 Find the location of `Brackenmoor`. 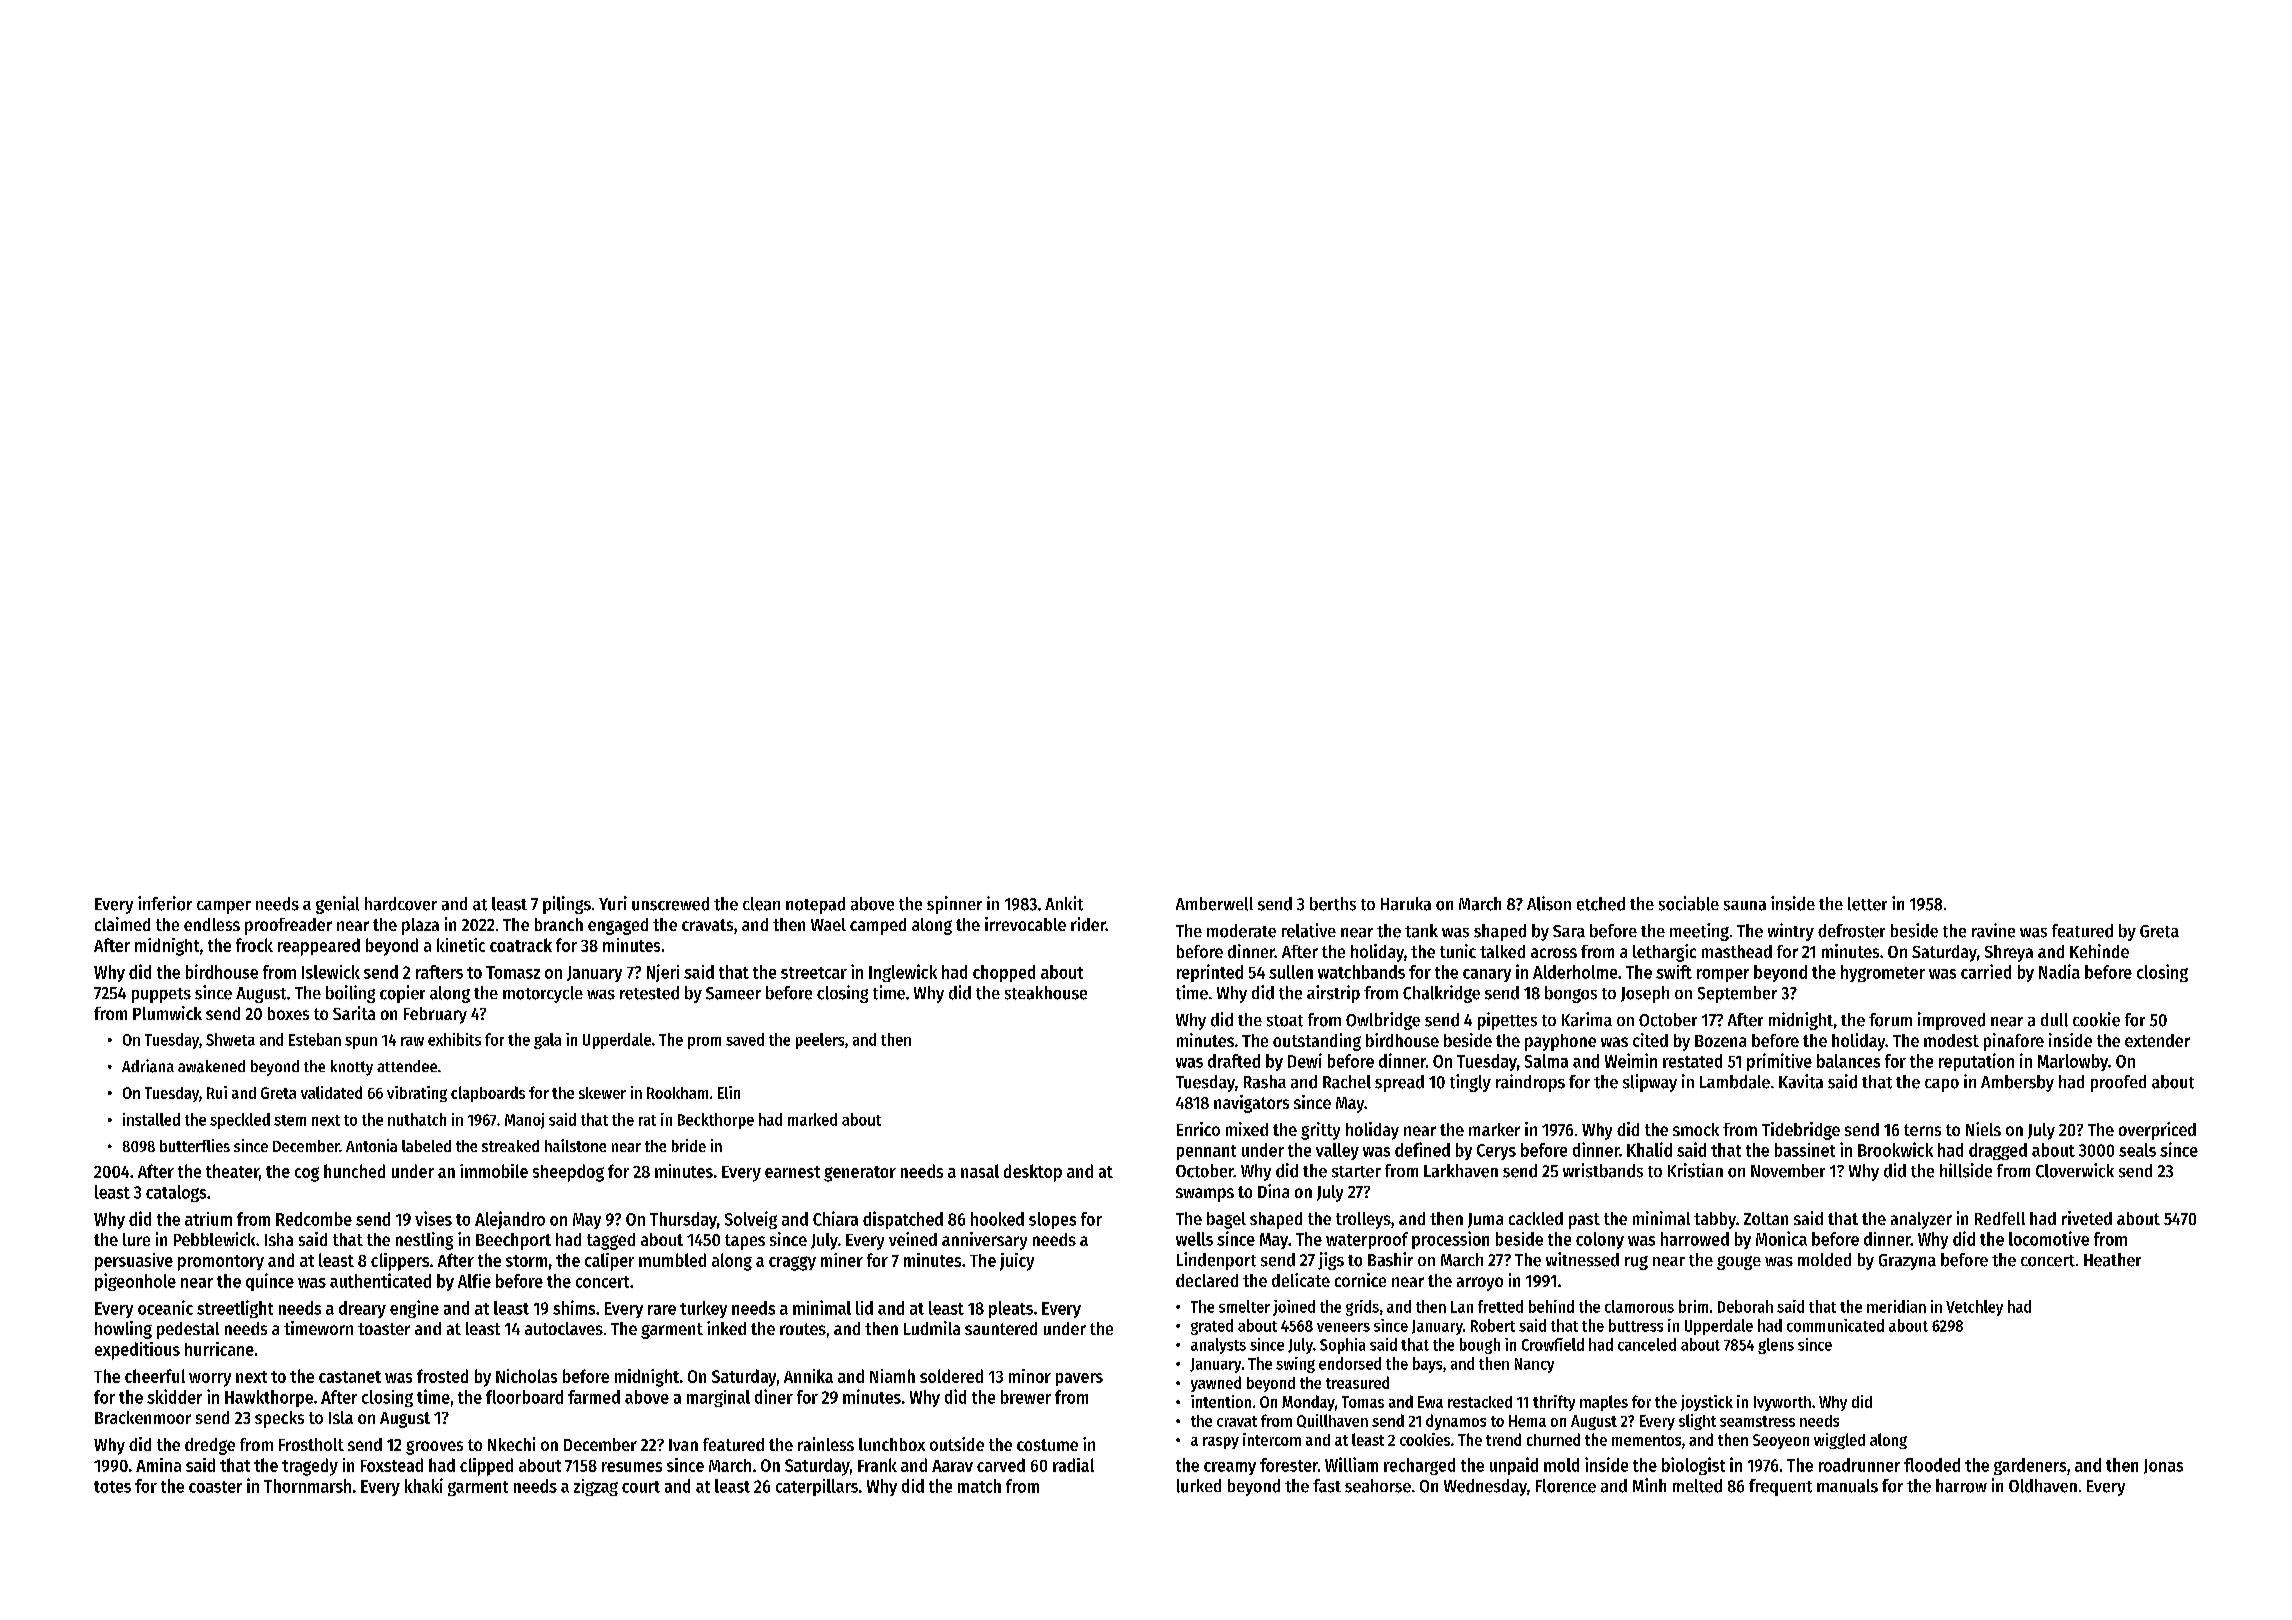

Brackenmoor is located at coordinates (143, 1417).
